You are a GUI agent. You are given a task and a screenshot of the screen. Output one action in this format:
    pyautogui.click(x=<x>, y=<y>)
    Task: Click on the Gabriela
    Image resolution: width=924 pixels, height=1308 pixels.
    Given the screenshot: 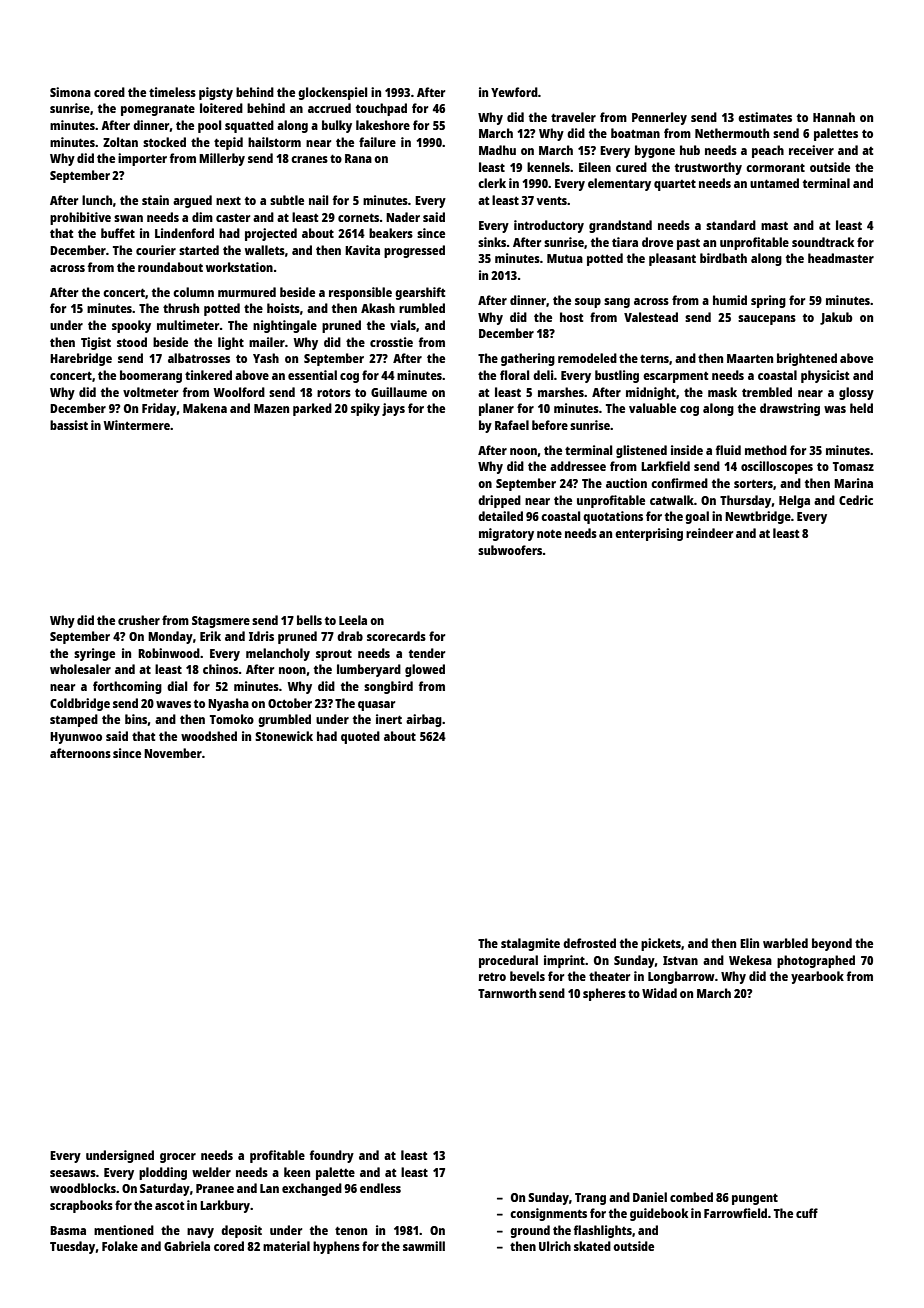 What is the action you would take?
    pyautogui.click(x=187, y=1246)
